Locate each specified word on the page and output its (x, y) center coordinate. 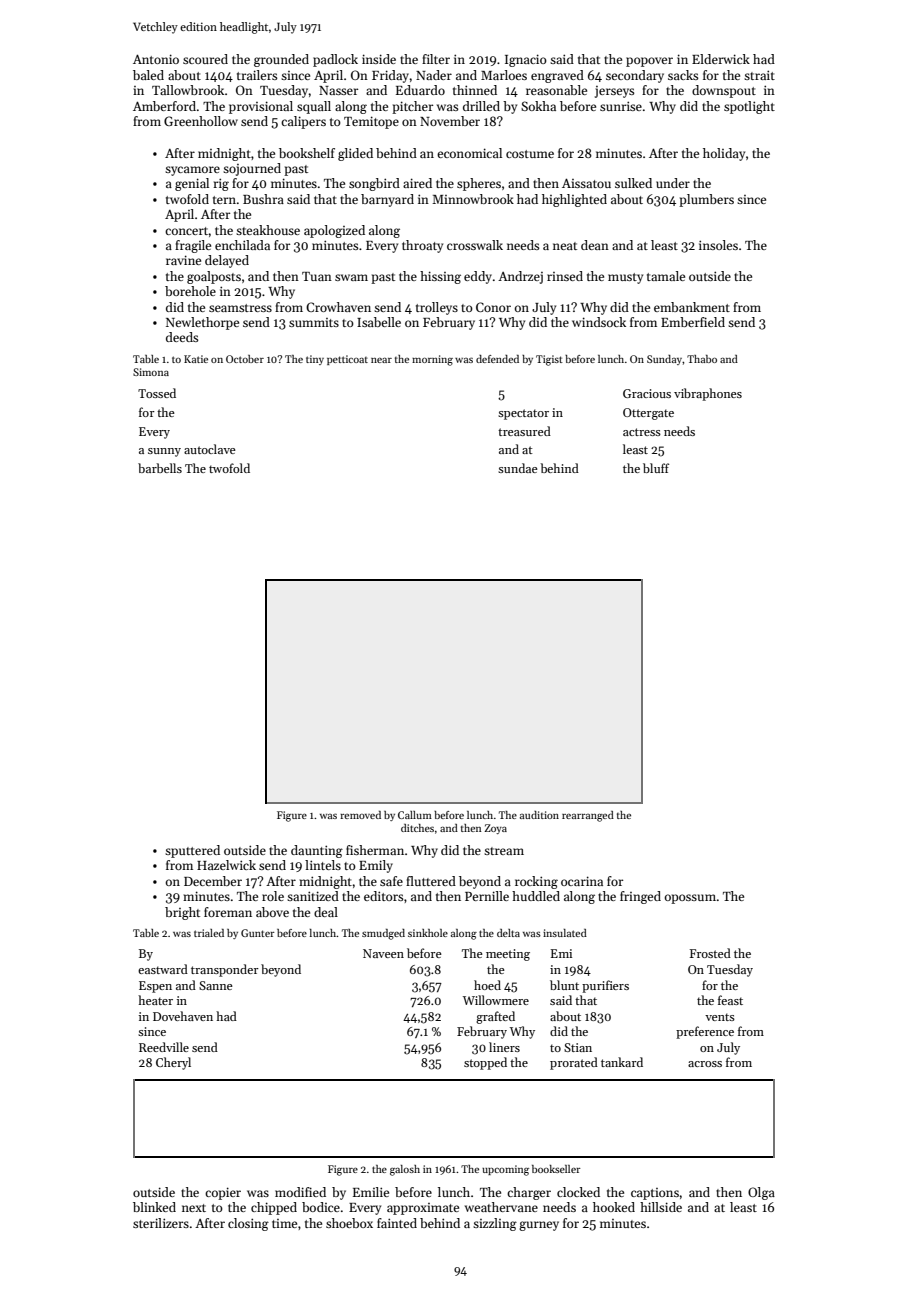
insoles (718, 245)
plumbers (706, 200)
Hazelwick (226, 865)
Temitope (371, 122)
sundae (518, 468)
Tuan (317, 276)
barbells (160, 468)
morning (432, 360)
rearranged (588, 816)
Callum (415, 815)
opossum (690, 899)
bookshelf (307, 153)
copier (223, 1193)
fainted (397, 1223)
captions (655, 1194)
